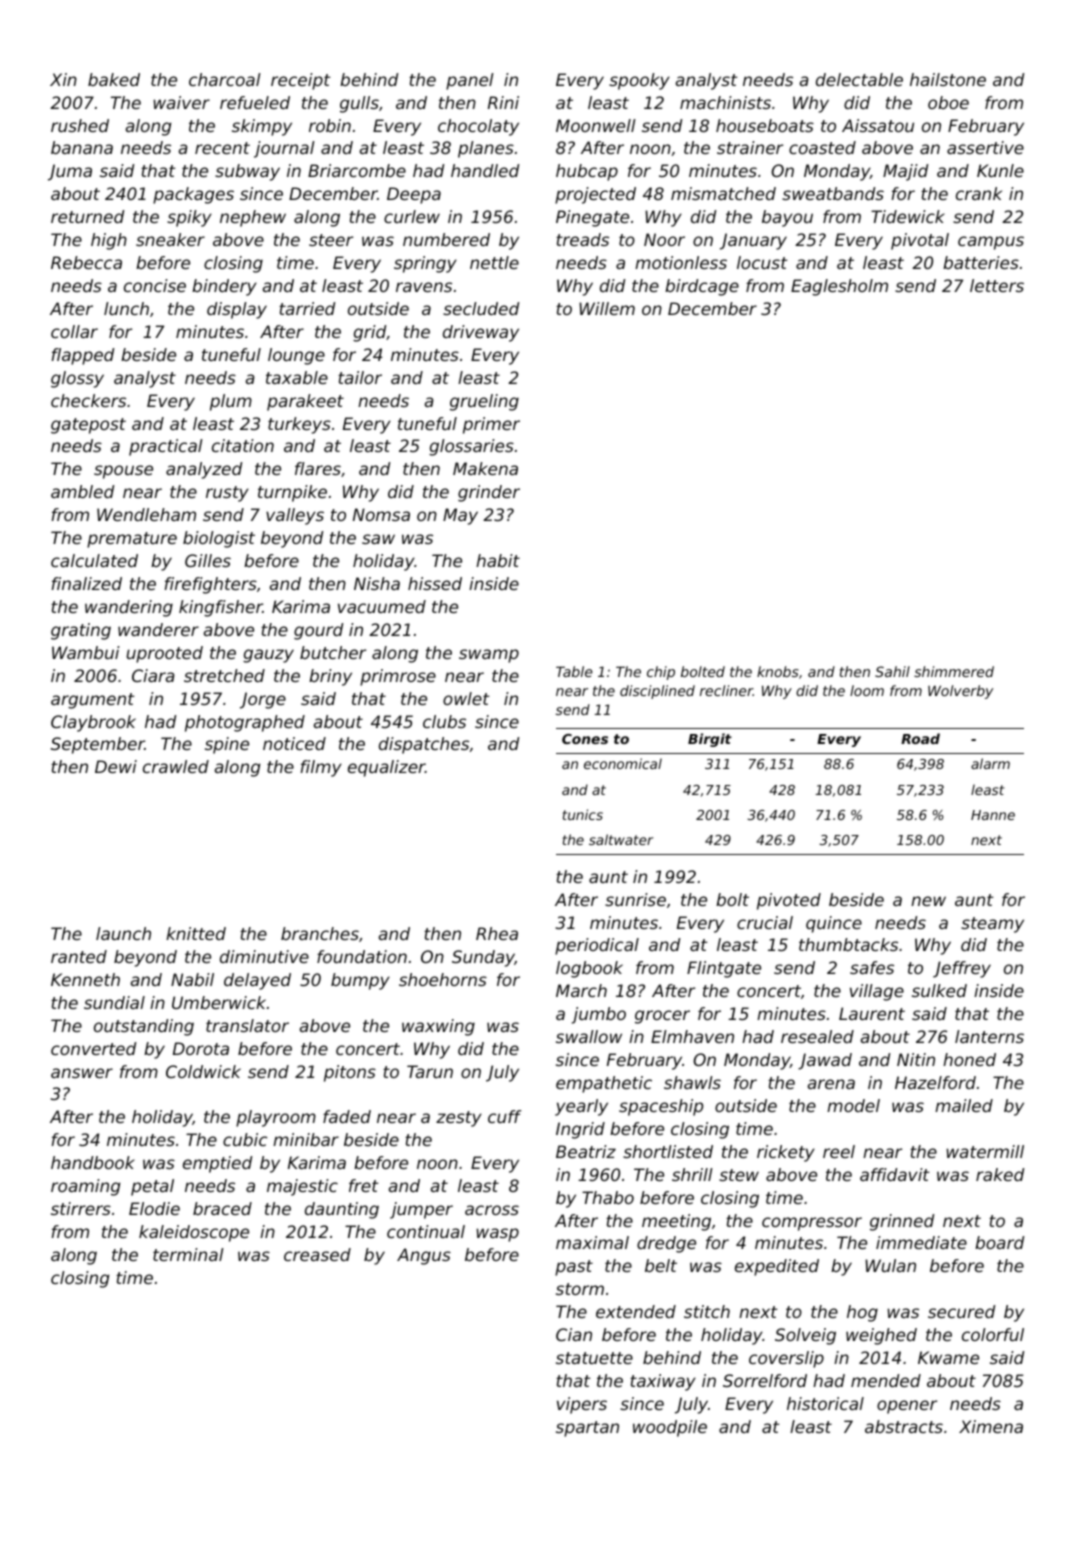  Describe the element at coordinates (839, 287) in the screenshot. I see `Eaglesholm` at that location.
